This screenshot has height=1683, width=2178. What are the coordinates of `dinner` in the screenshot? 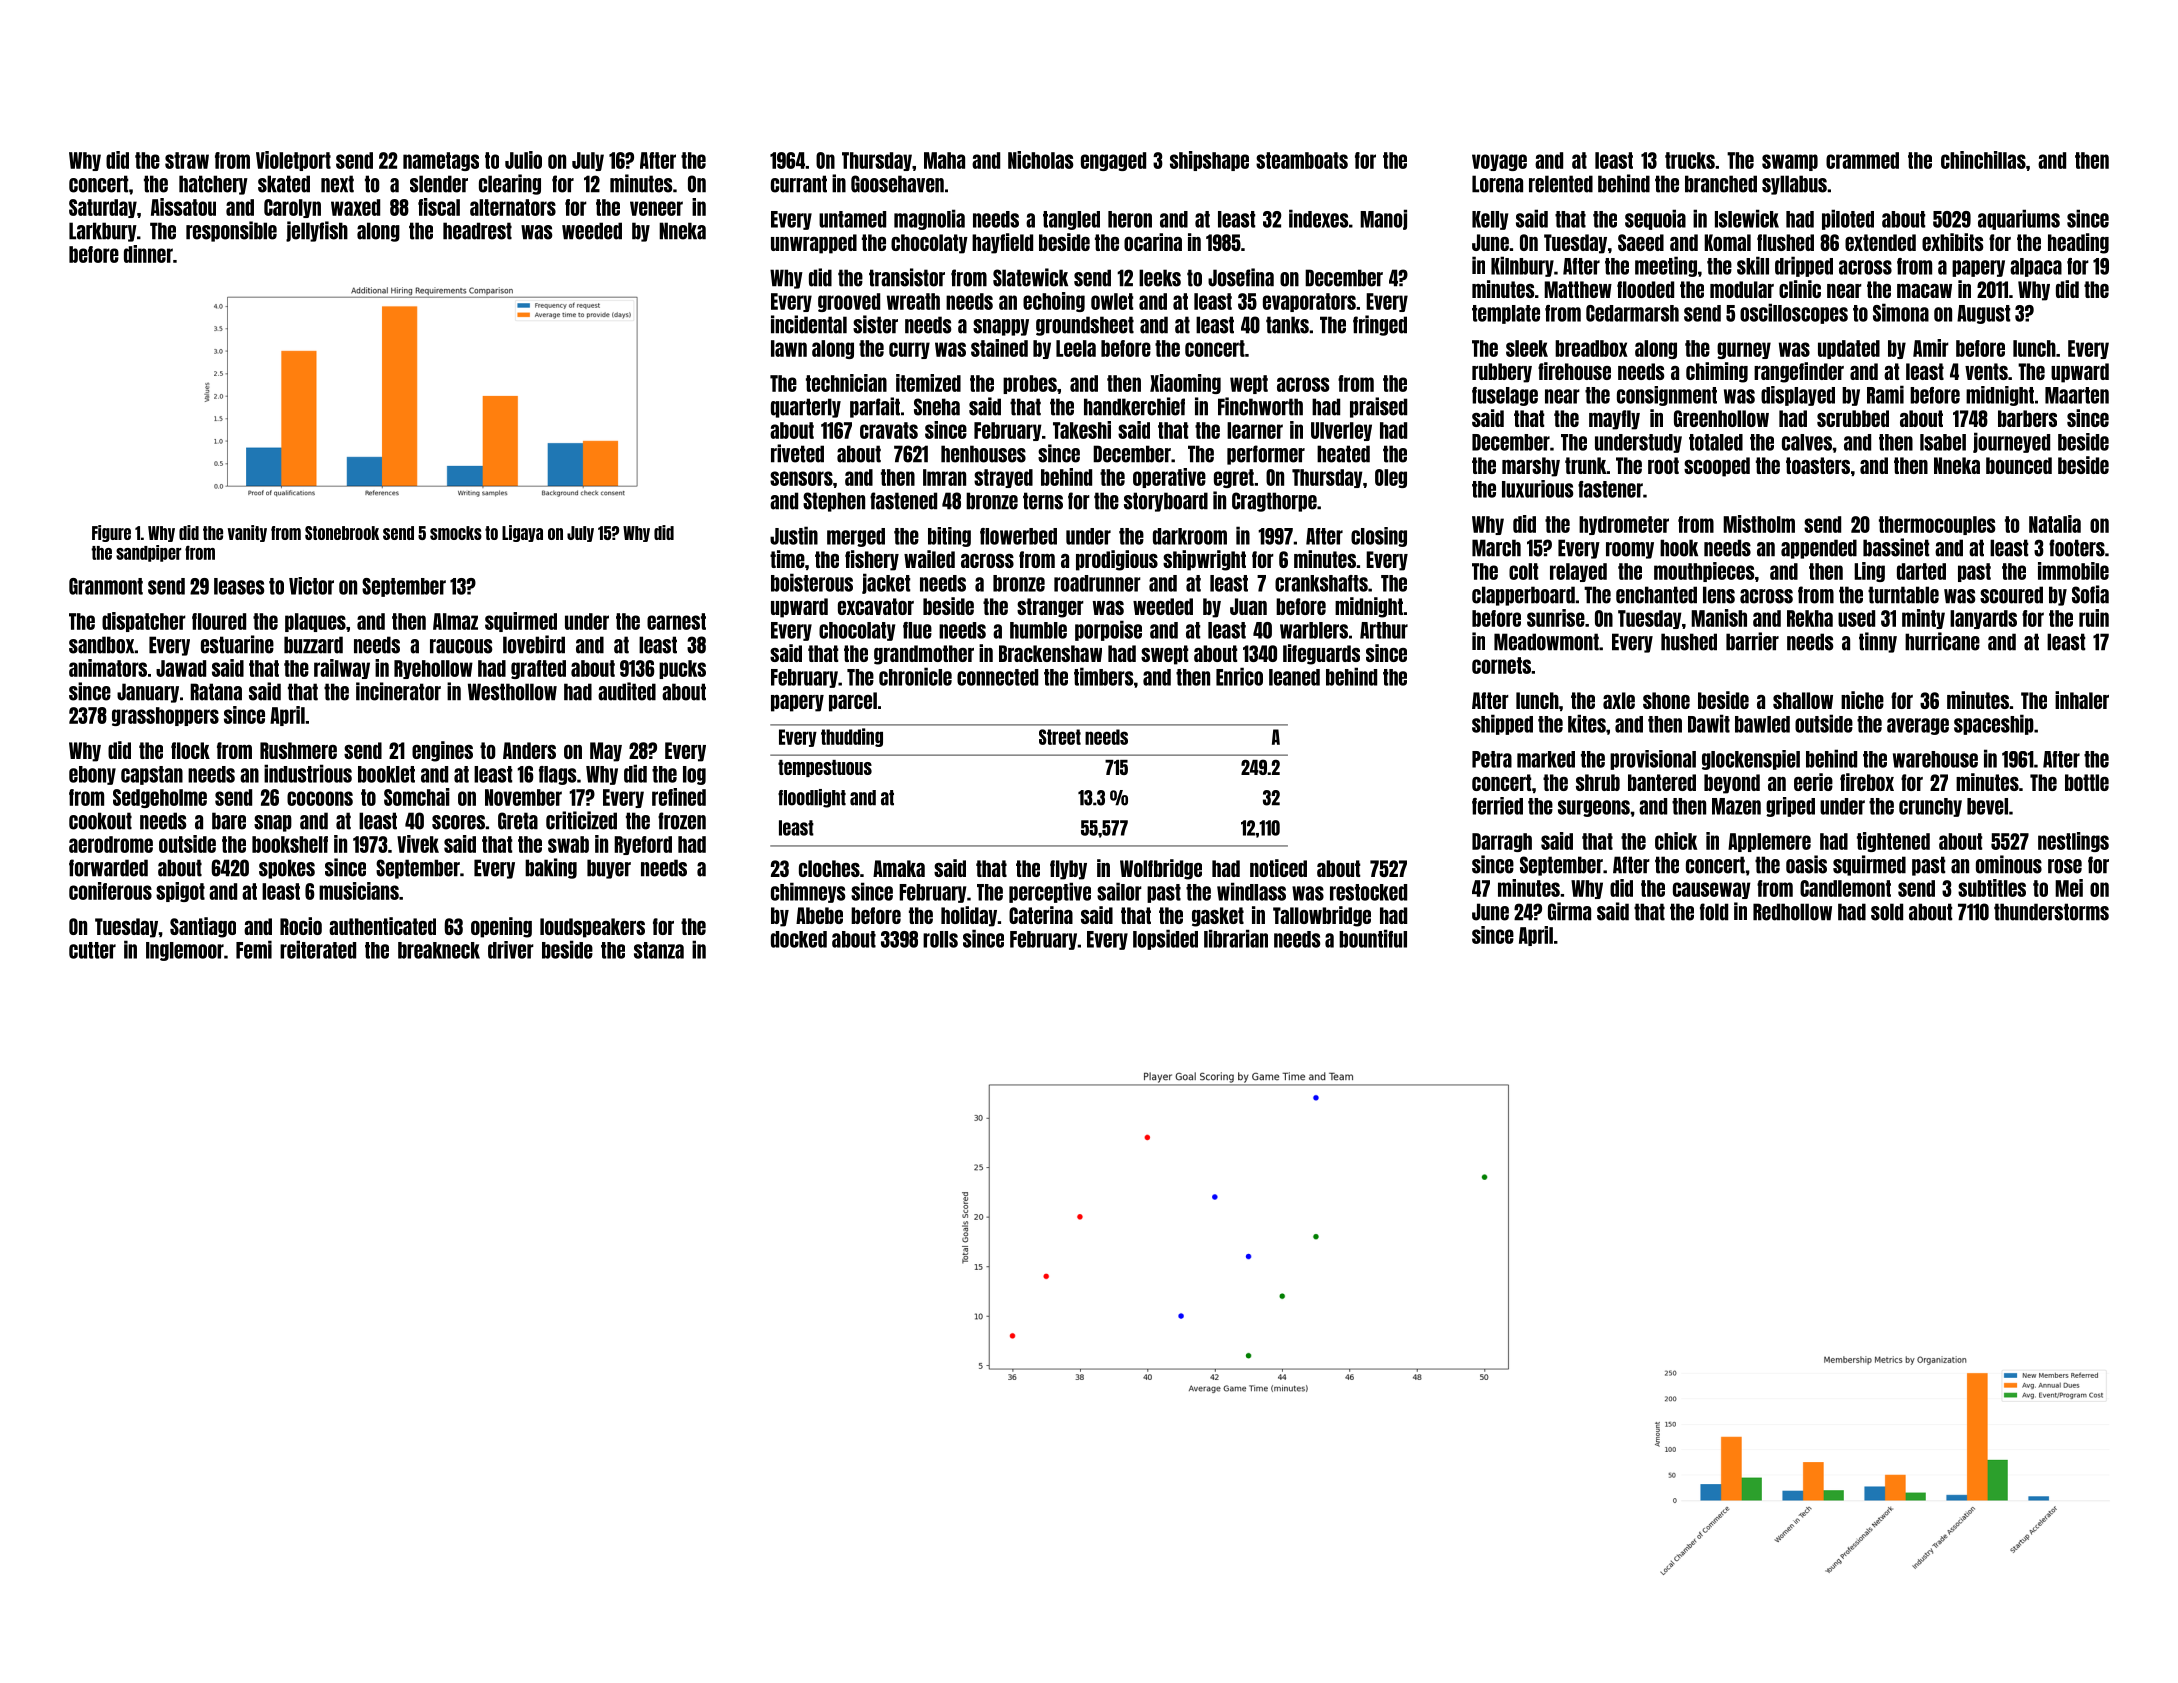 It's located at (148, 254).
